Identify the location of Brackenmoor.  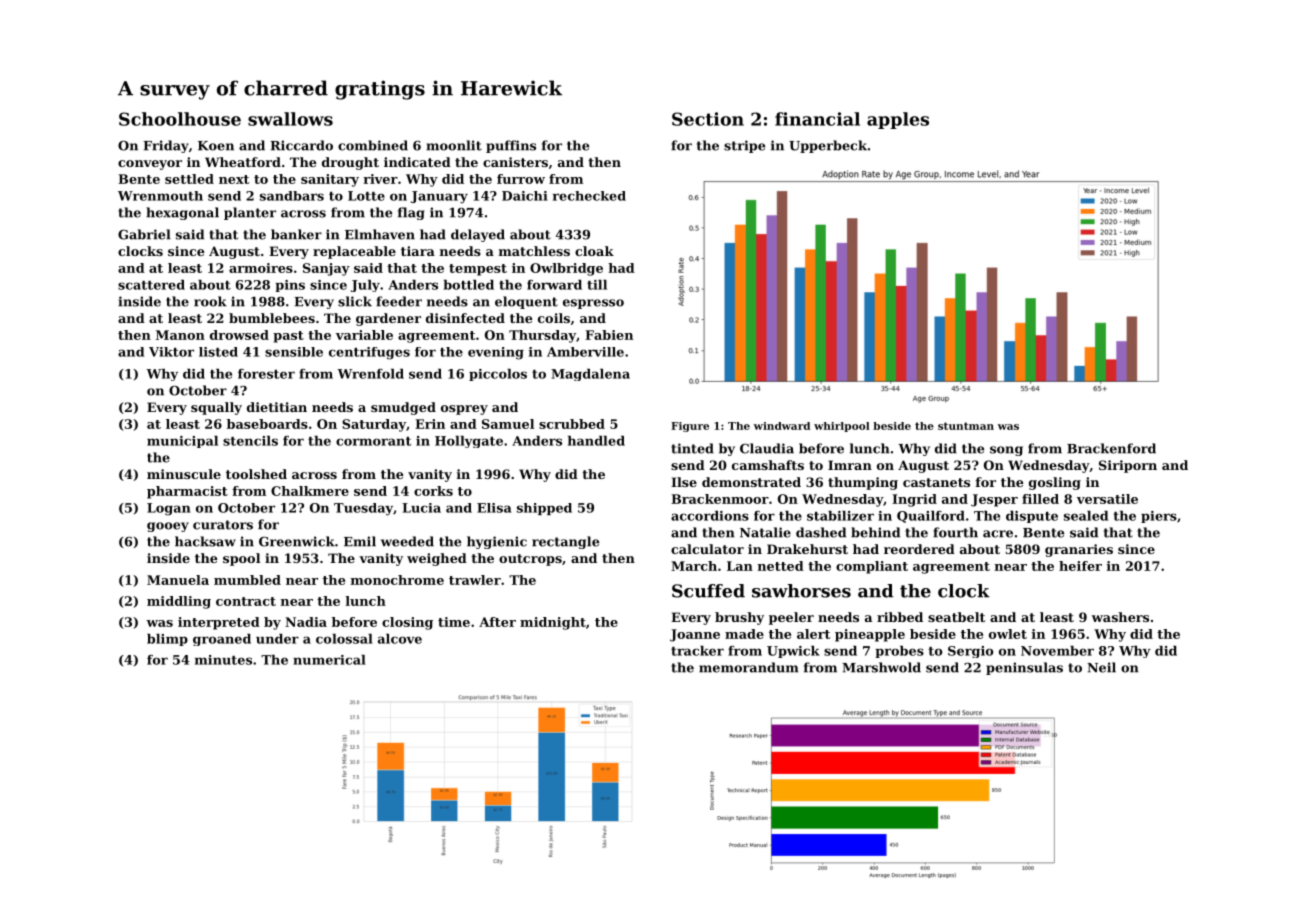
(720, 499).
